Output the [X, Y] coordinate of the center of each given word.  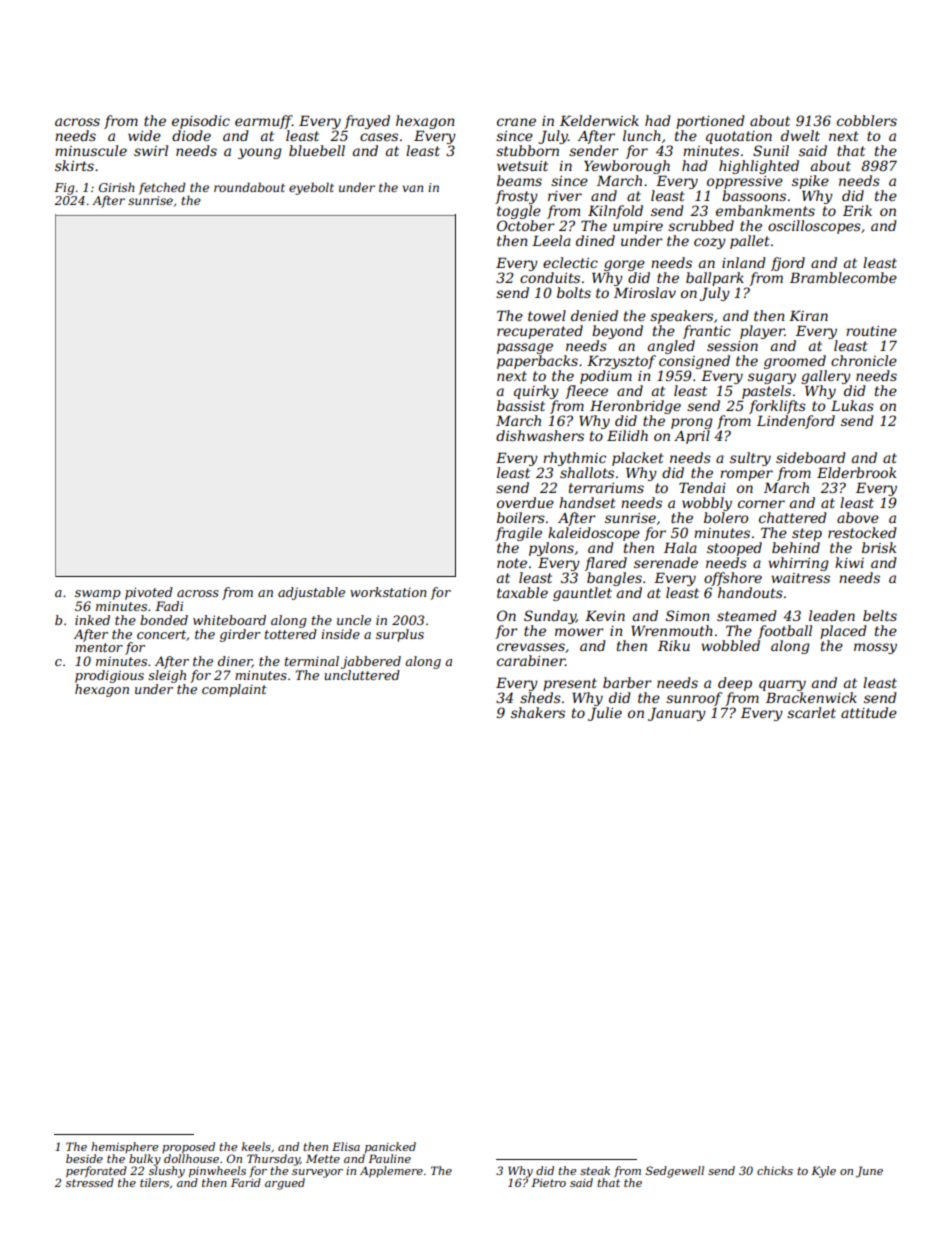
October [526, 225]
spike [810, 182]
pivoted [149, 593]
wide [144, 135]
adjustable [311, 593]
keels [256, 1146]
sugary [772, 378]
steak [595, 1170]
